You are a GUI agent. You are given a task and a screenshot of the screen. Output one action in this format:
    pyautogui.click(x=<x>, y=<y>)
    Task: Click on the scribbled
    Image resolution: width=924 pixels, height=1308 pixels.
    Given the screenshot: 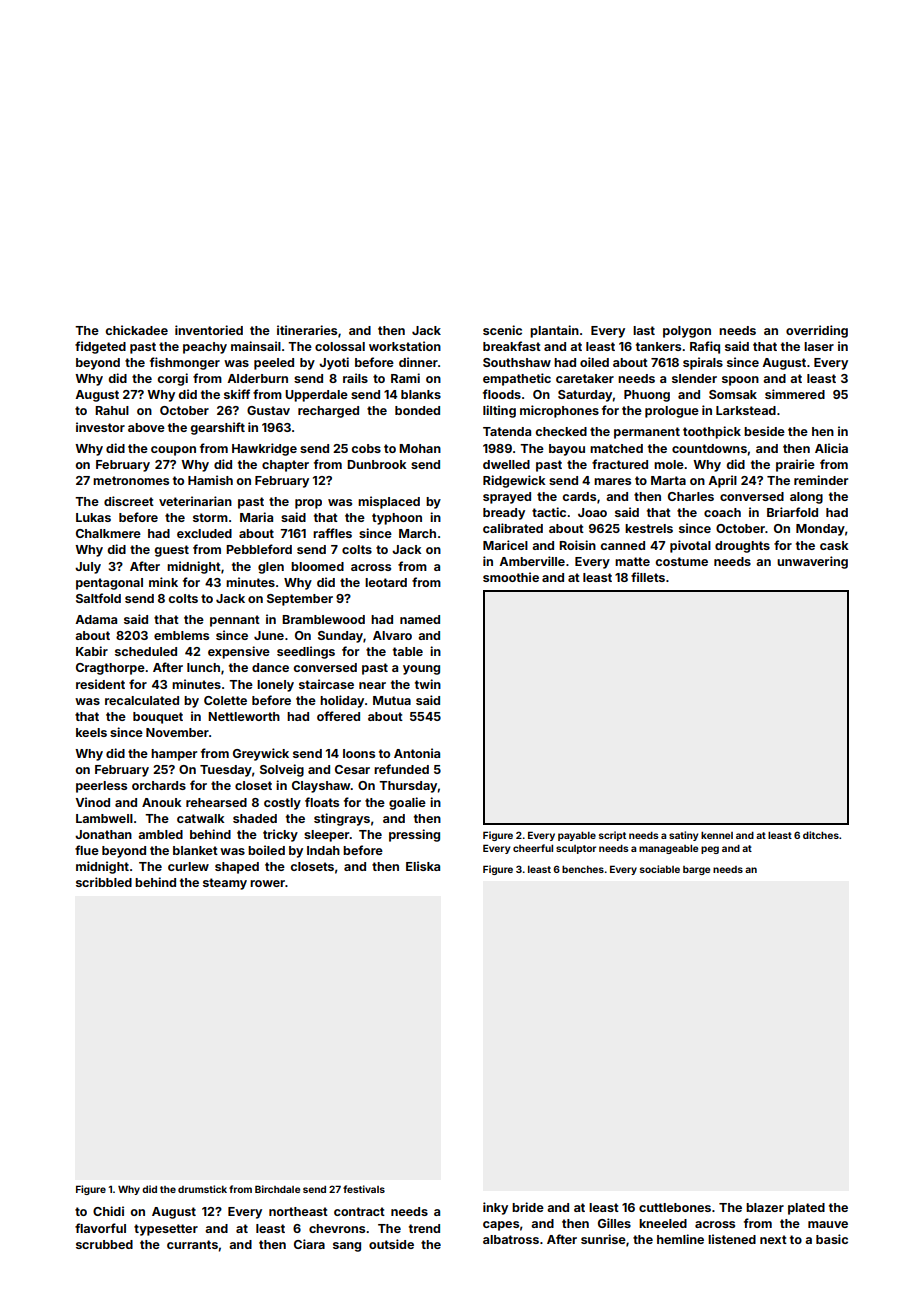 What is the action you would take?
    pyautogui.click(x=104, y=882)
